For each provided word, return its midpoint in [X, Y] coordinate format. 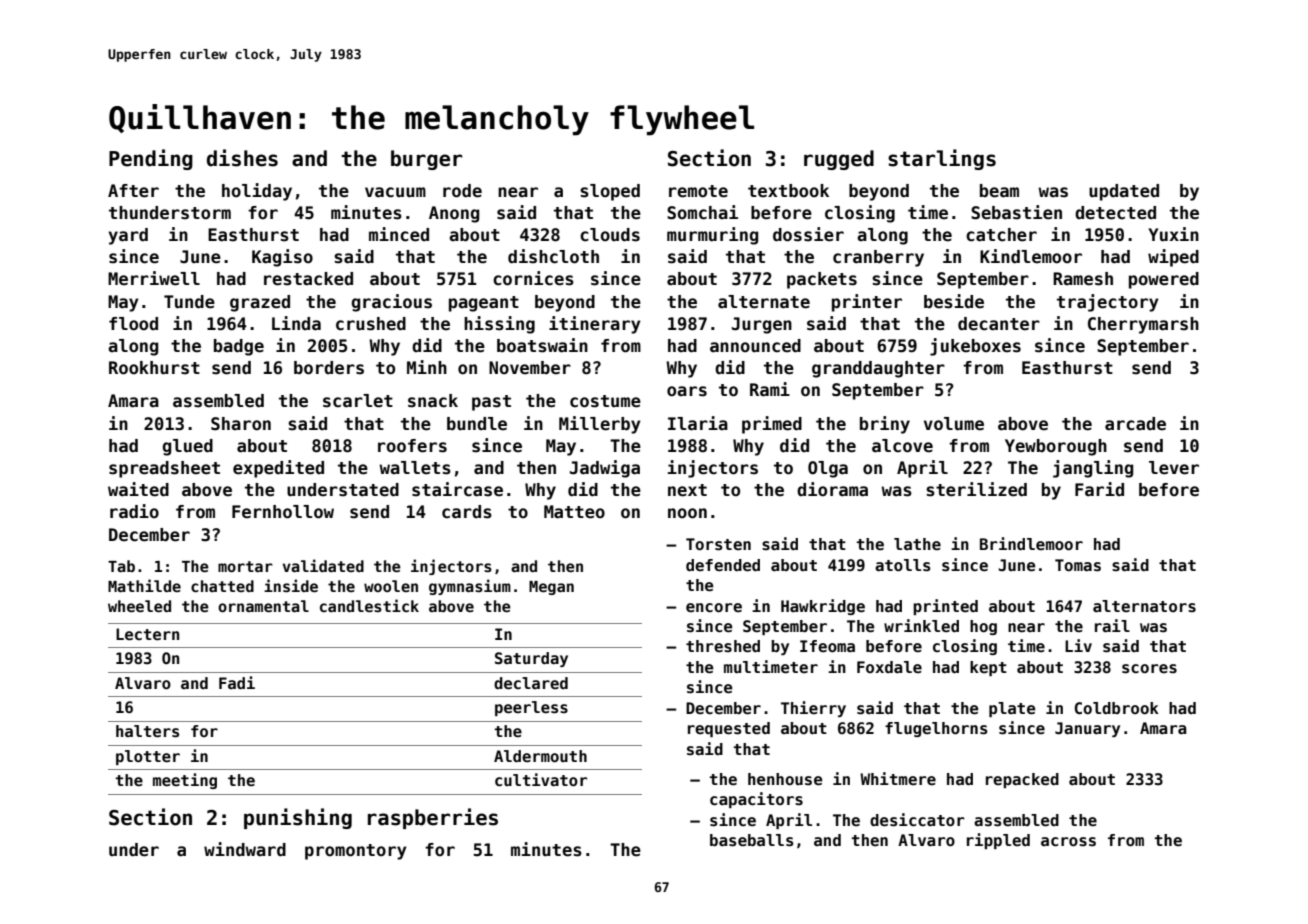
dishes [242, 158]
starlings [942, 159]
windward [245, 849]
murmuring [712, 236]
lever [1174, 468]
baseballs [752, 840]
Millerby [600, 425]
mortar [245, 566]
